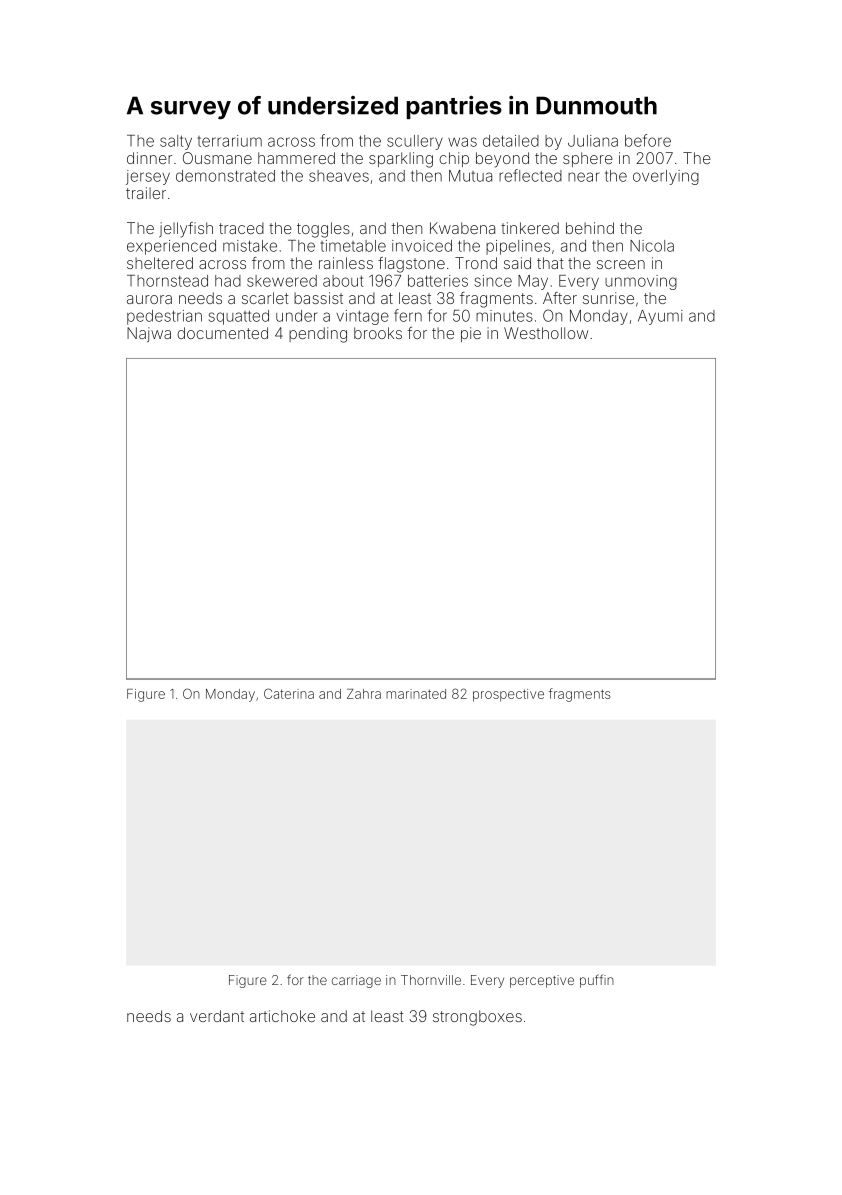 The width and height of the screenshot is (842, 1195). Describe the element at coordinates (438, 281) in the screenshot. I see `batteries` at that location.
